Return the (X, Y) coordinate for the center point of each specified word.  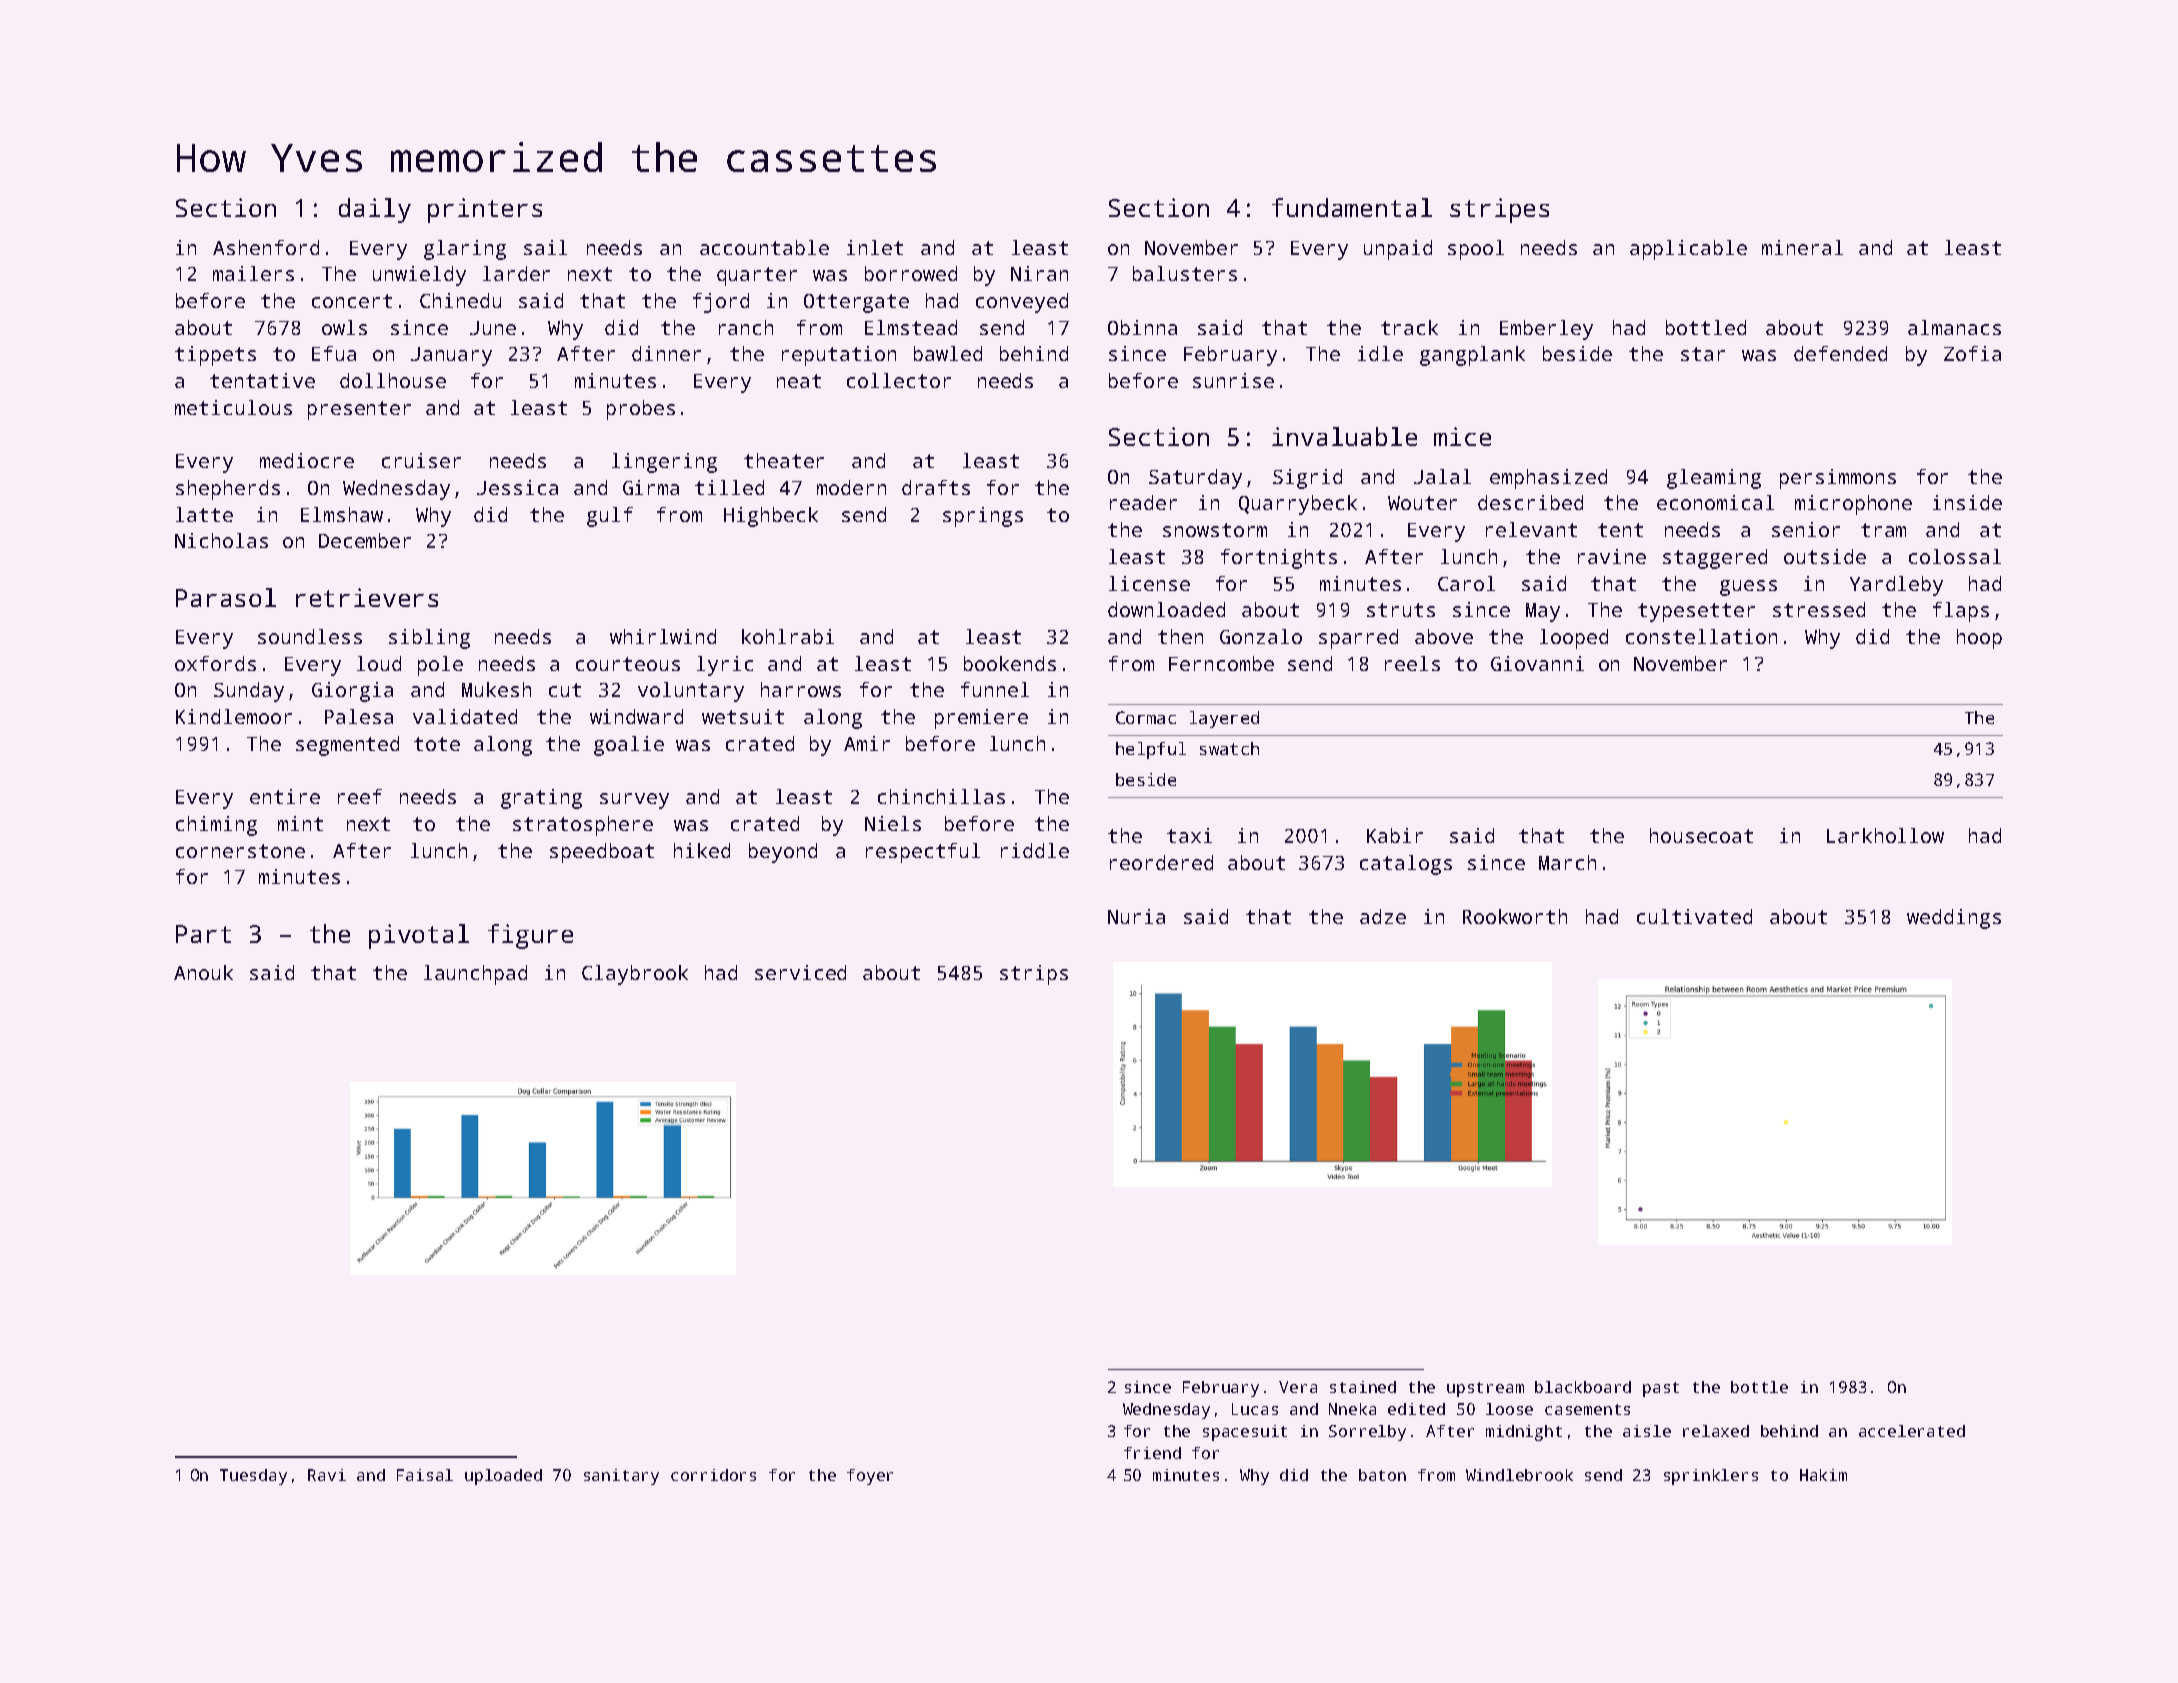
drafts (936, 487)
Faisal (425, 1475)
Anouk (203, 972)
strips (1034, 975)
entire (285, 796)
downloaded (1166, 609)
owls (344, 327)
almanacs (1954, 327)
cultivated (1694, 916)
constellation (1701, 636)
